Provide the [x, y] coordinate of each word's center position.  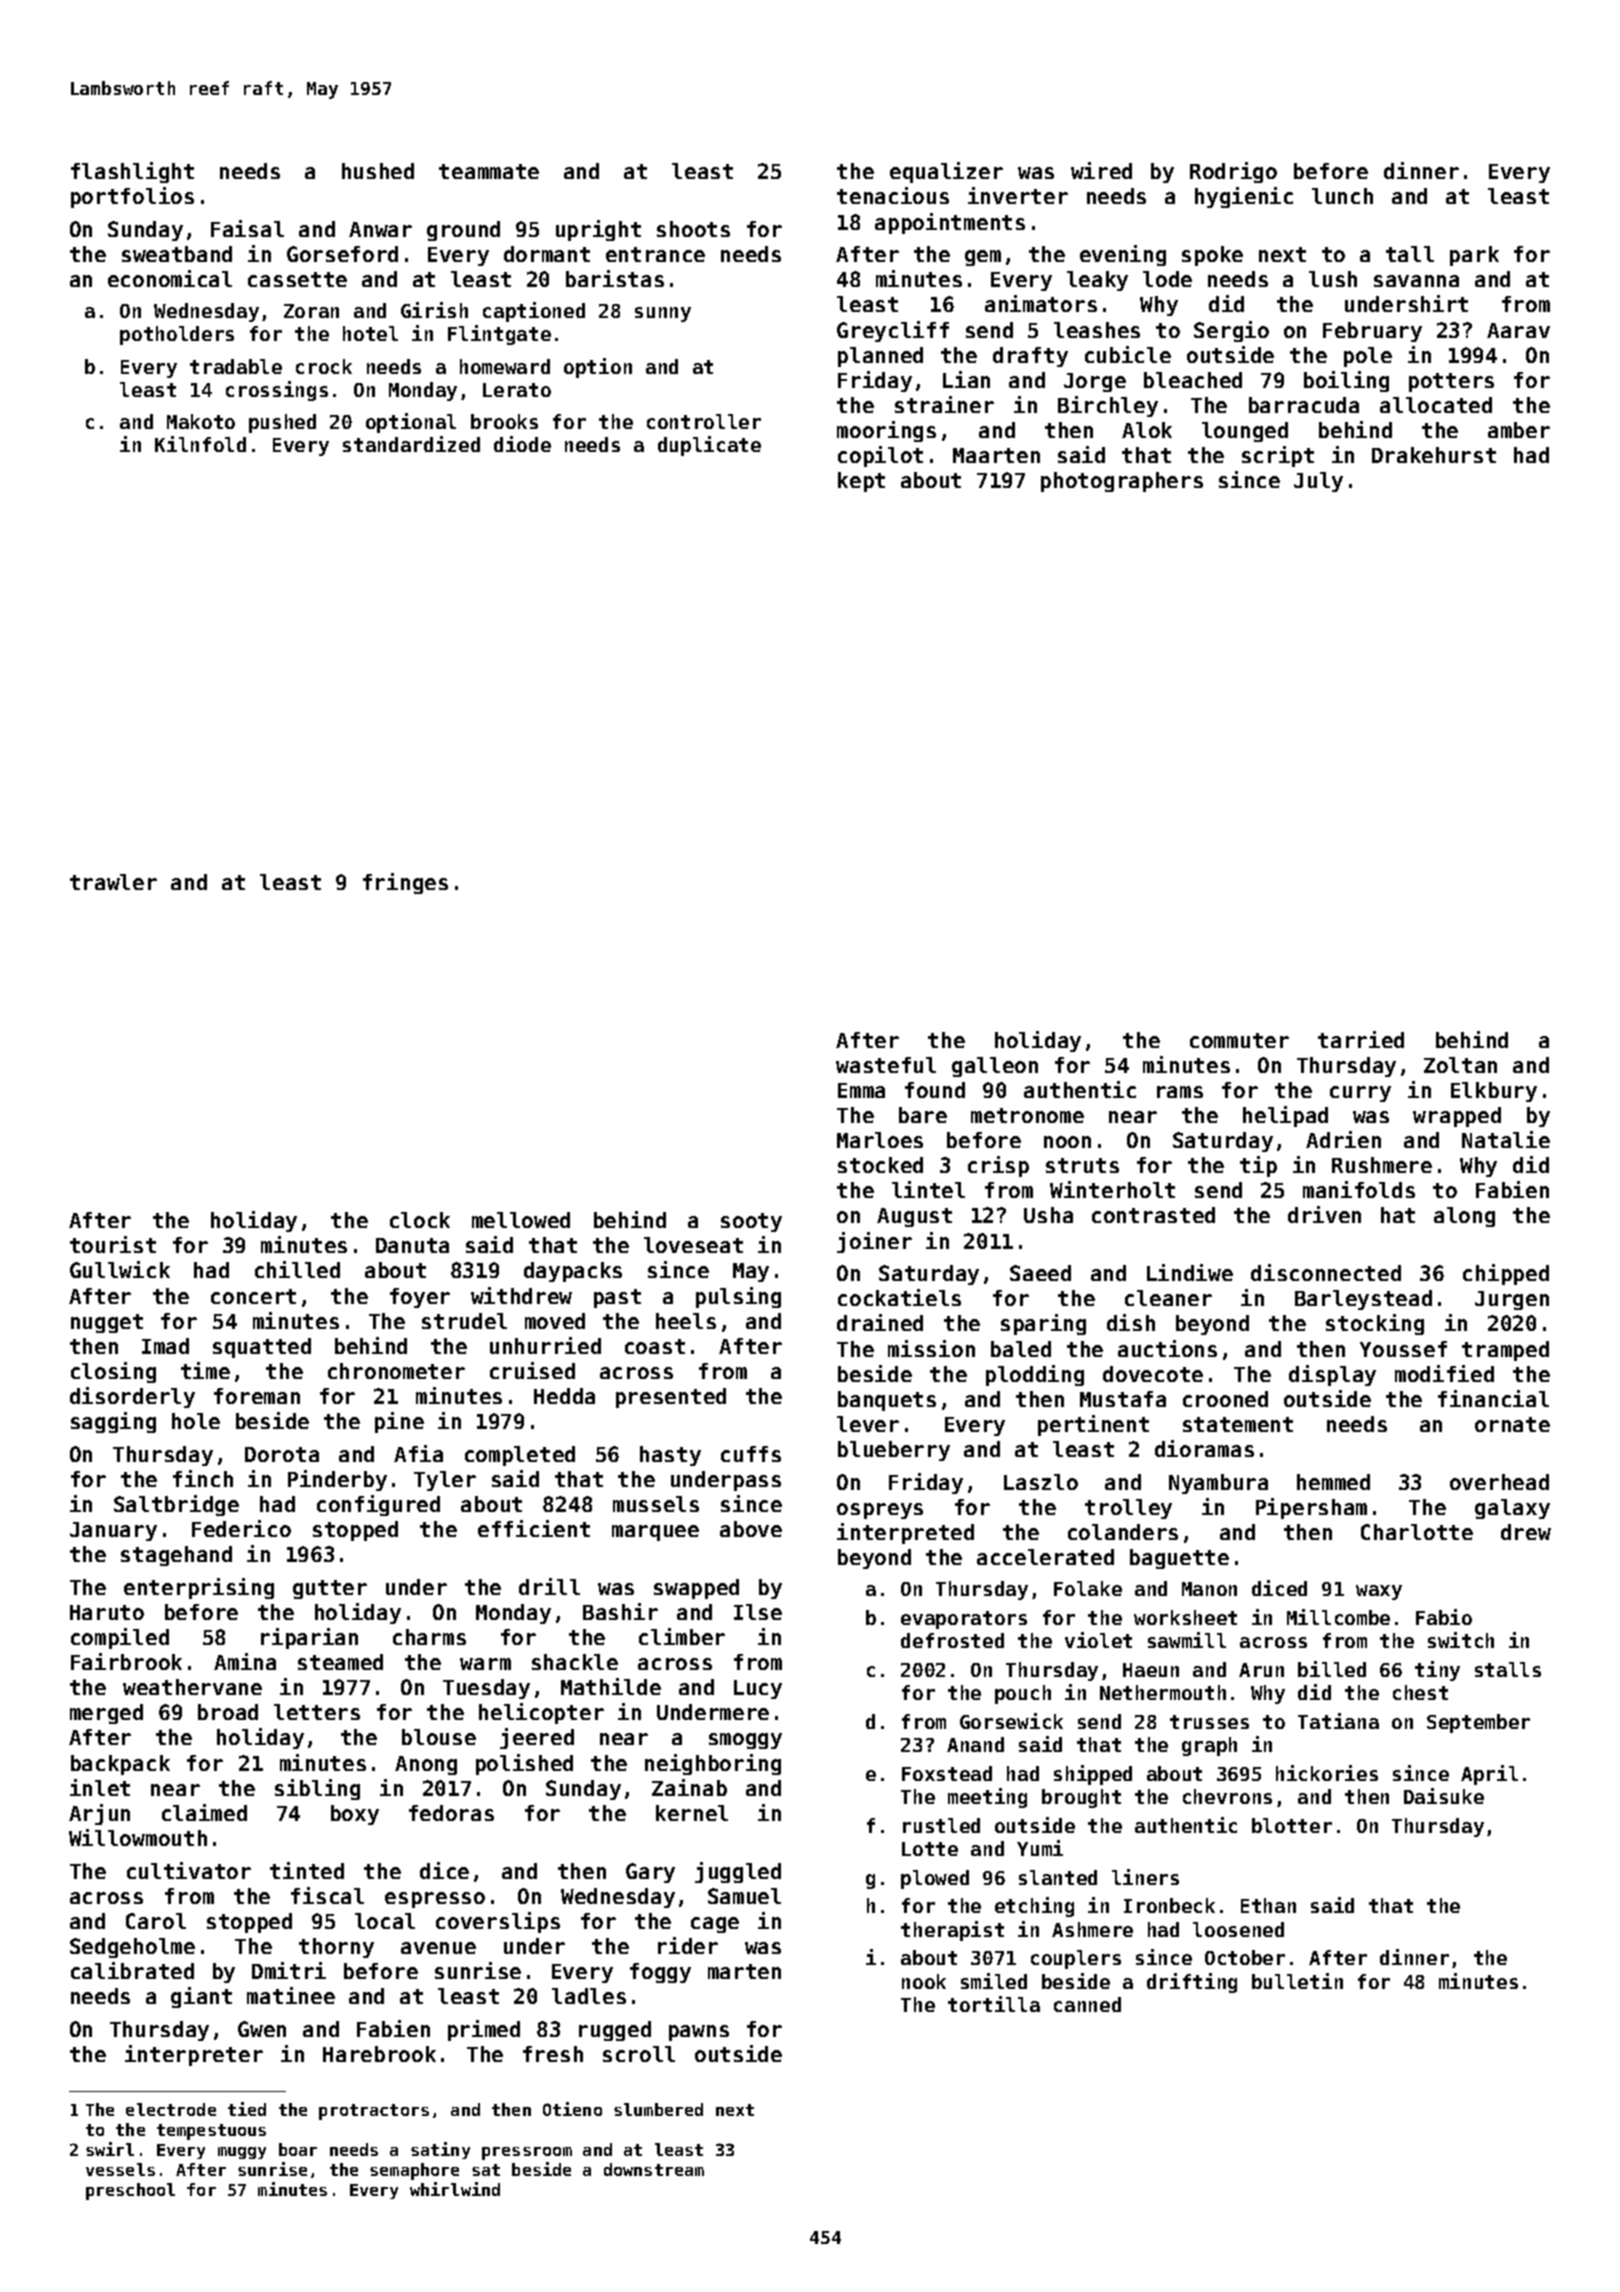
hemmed [1333, 1482]
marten [744, 1971]
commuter [1239, 1040]
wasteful [886, 1065]
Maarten [996, 455]
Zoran [311, 311]
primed [484, 2030]
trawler [113, 882]
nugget [107, 1323]
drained [880, 1322]
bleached [1193, 380]
